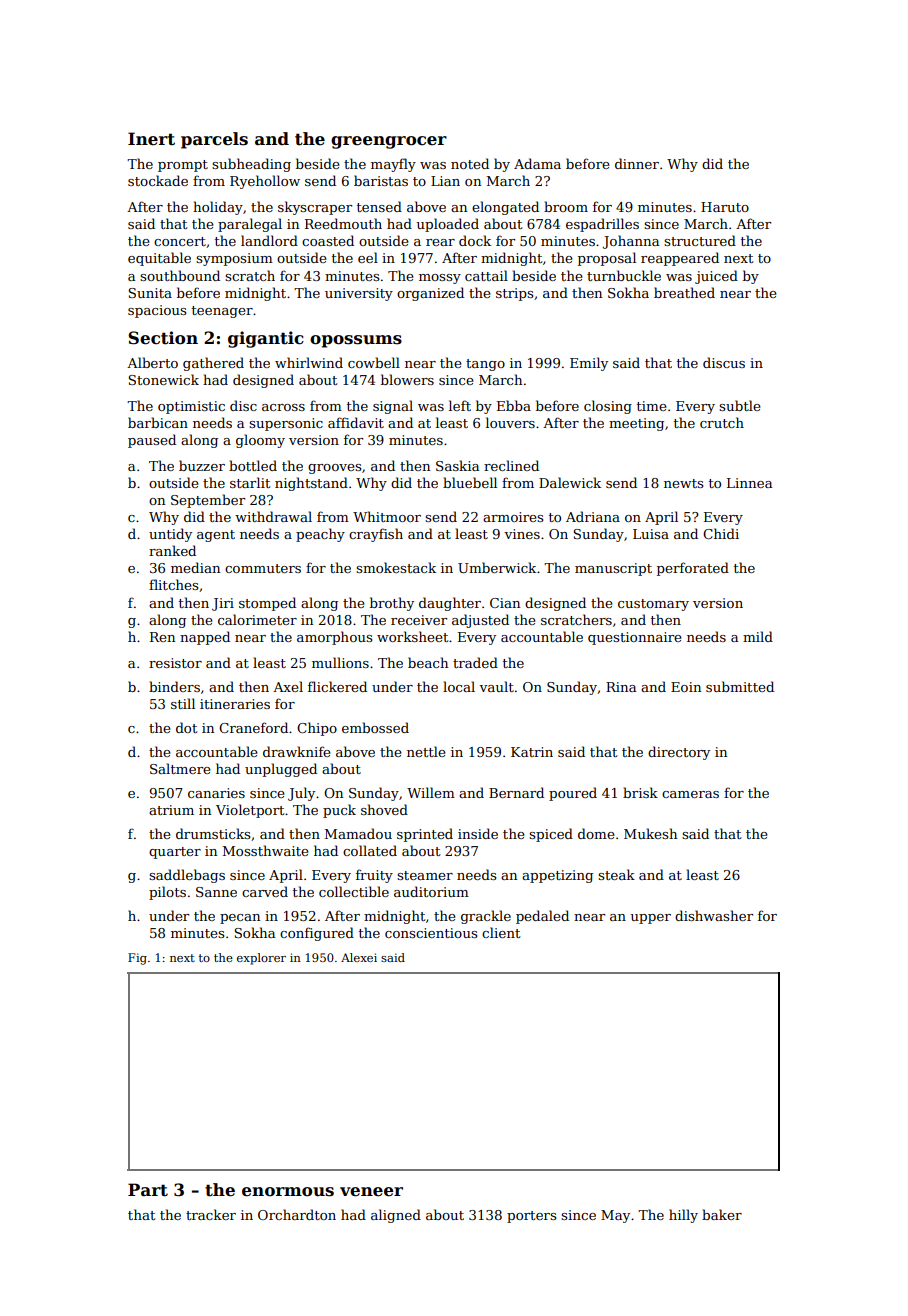 The height and width of the screenshot is (1316, 908). What do you see at coordinates (486, 917) in the screenshot?
I see `grackle` at bounding box center [486, 917].
